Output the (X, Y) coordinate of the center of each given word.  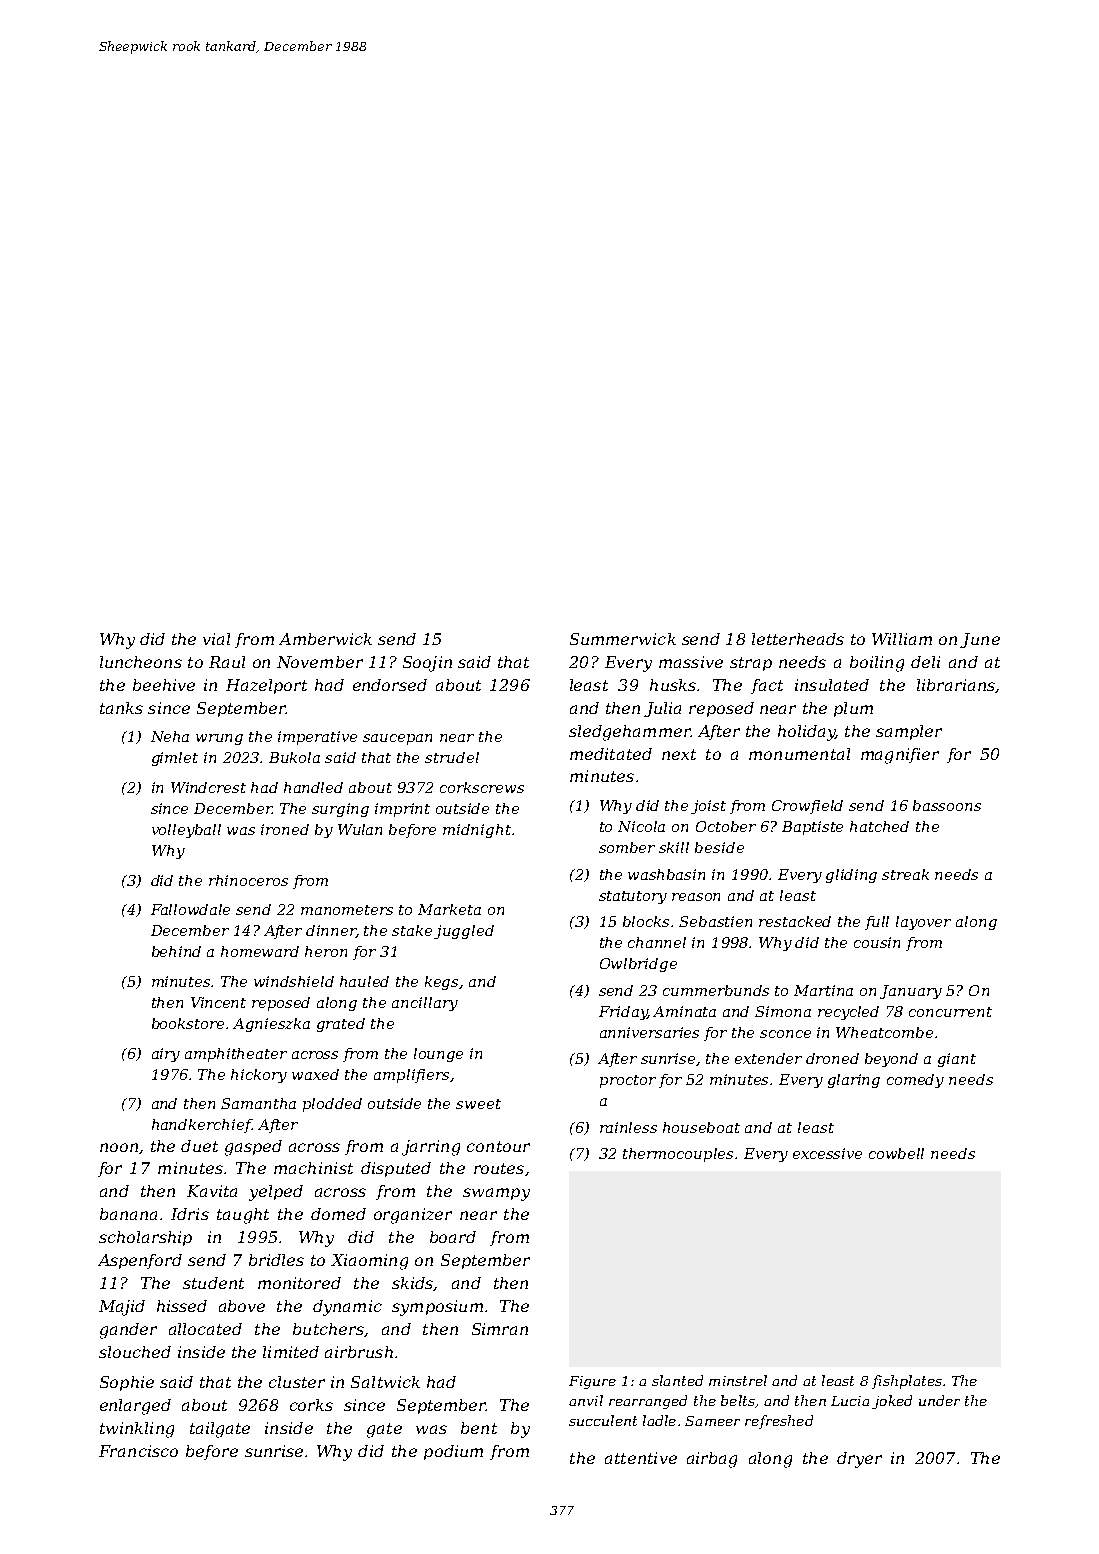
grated (341, 1025)
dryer (859, 1460)
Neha (170, 736)
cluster (297, 1382)
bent (479, 1428)
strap (751, 664)
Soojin (427, 664)
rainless (628, 1127)
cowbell (896, 1153)
